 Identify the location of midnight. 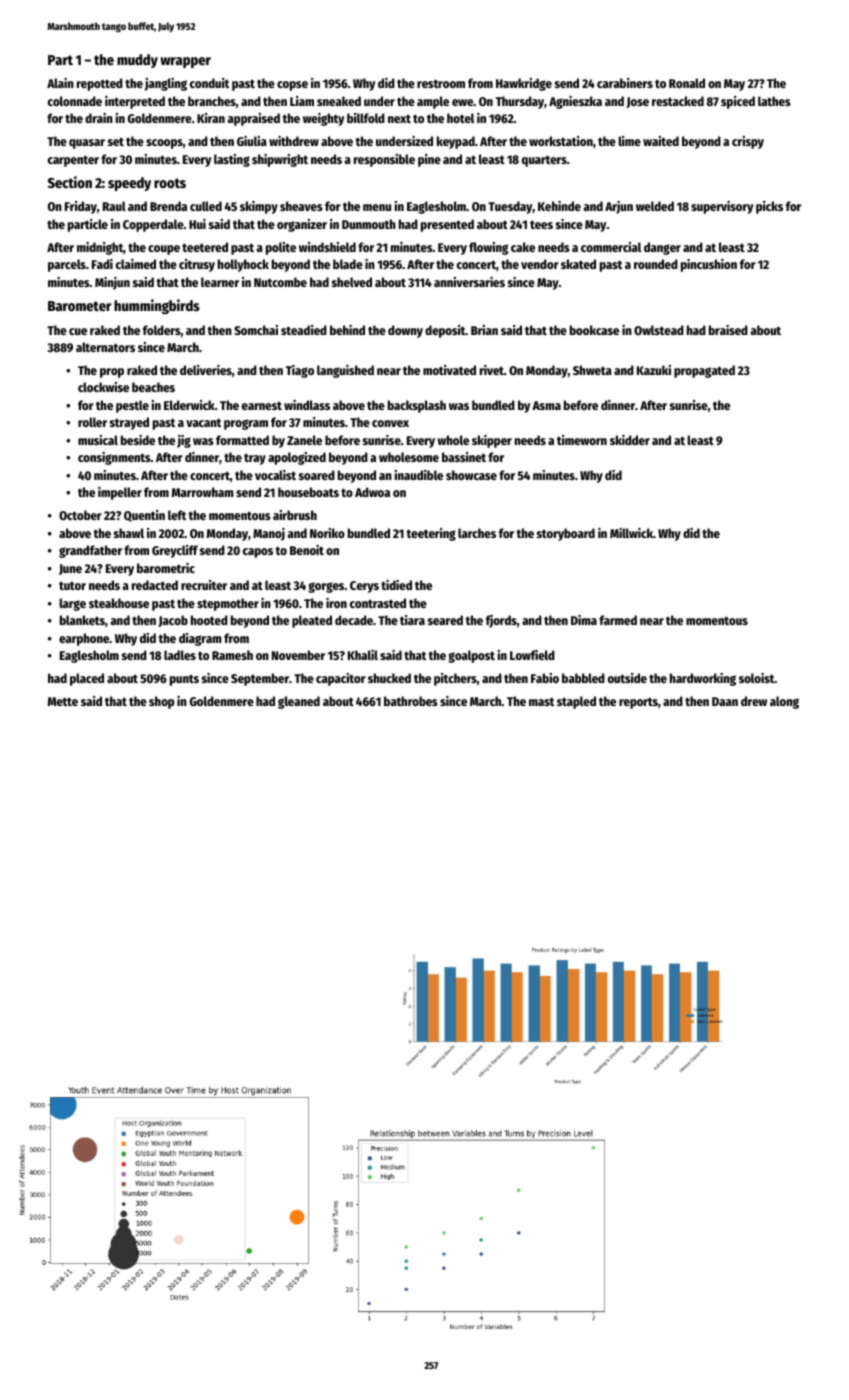
(100, 248).
